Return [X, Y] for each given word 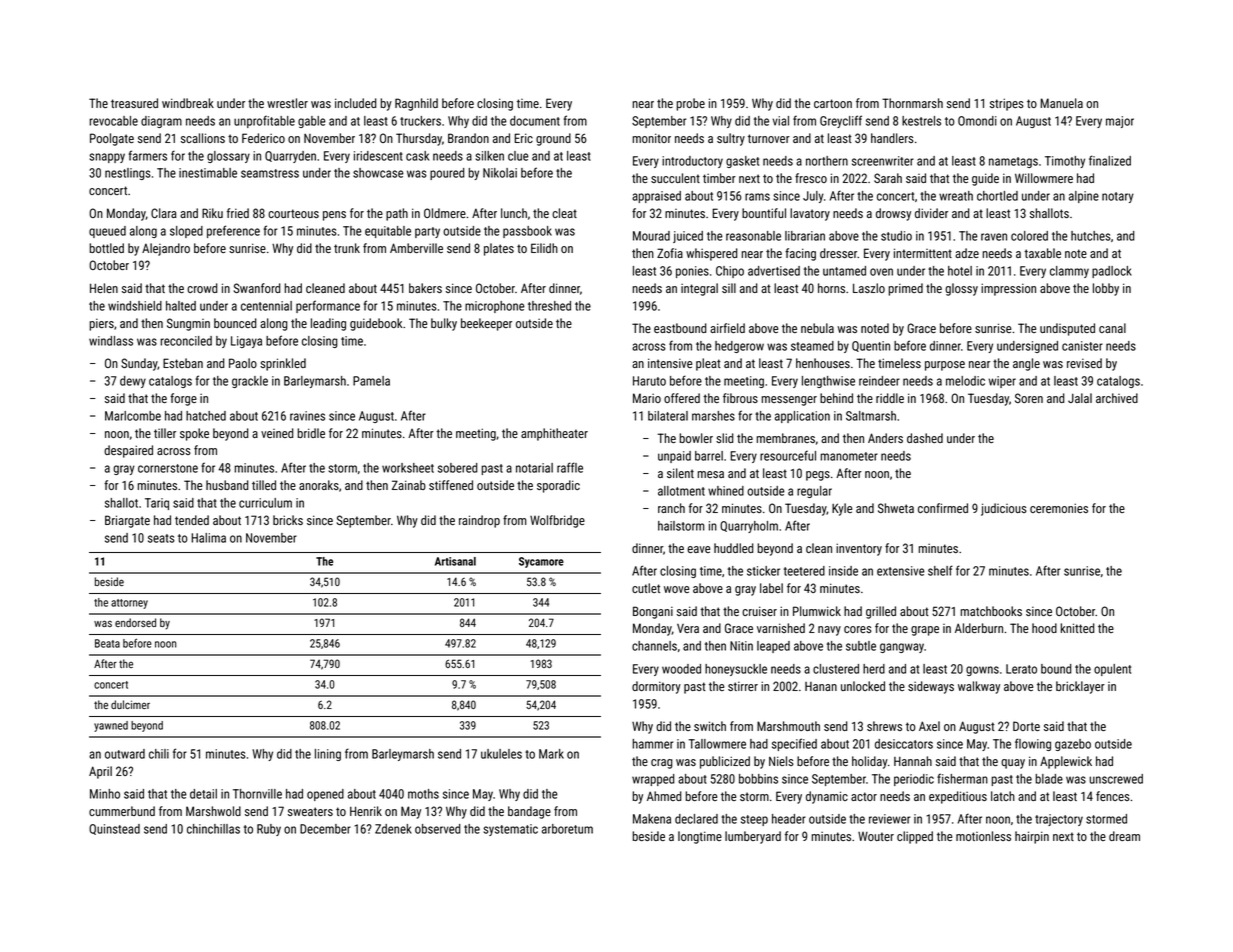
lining [328, 755]
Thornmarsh [912, 103]
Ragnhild [416, 104]
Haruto [649, 381]
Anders [885, 438]
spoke [194, 434]
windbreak [188, 103]
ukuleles [501, 754]
